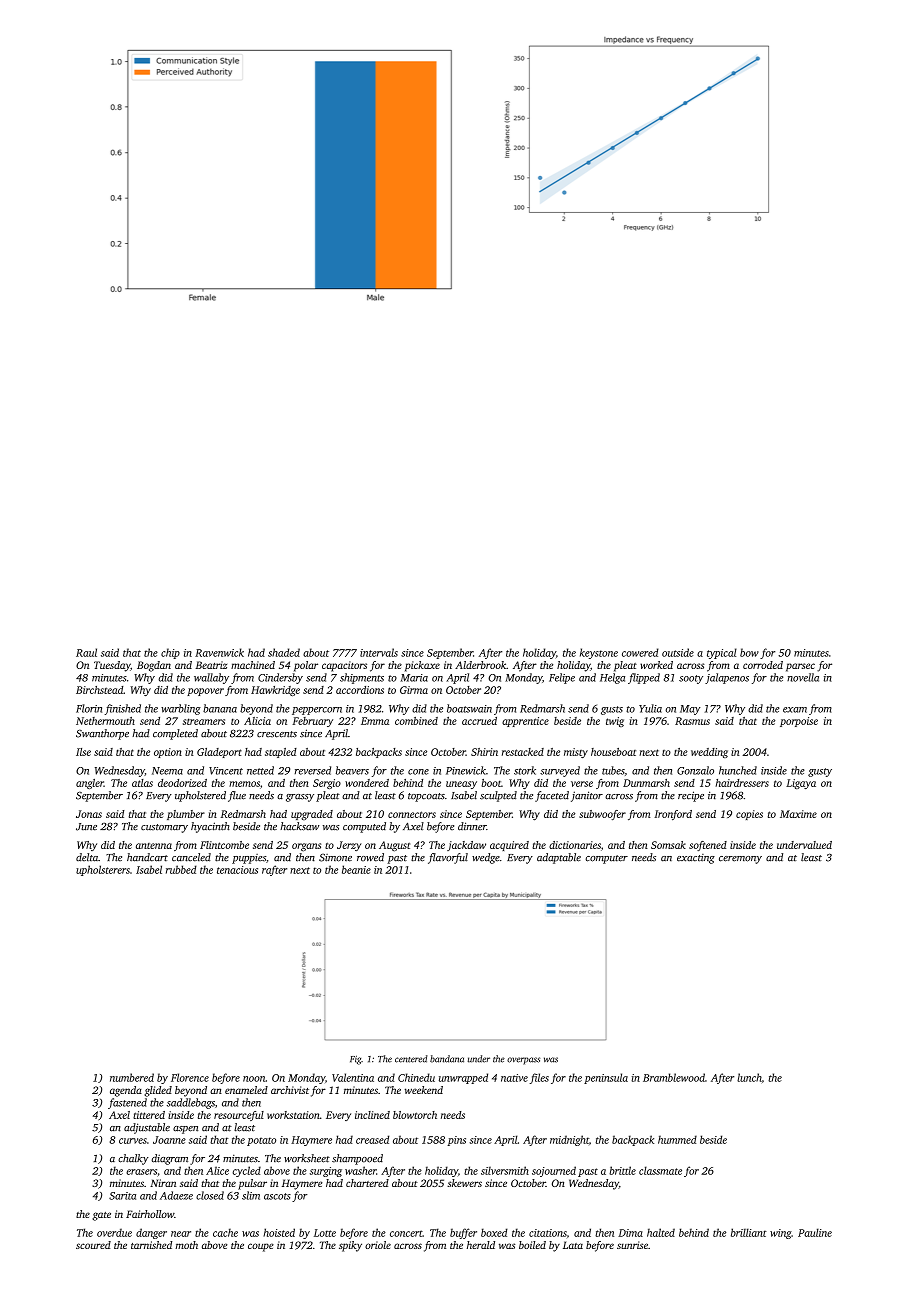  I want to click on curves, so click(133, 1141).
